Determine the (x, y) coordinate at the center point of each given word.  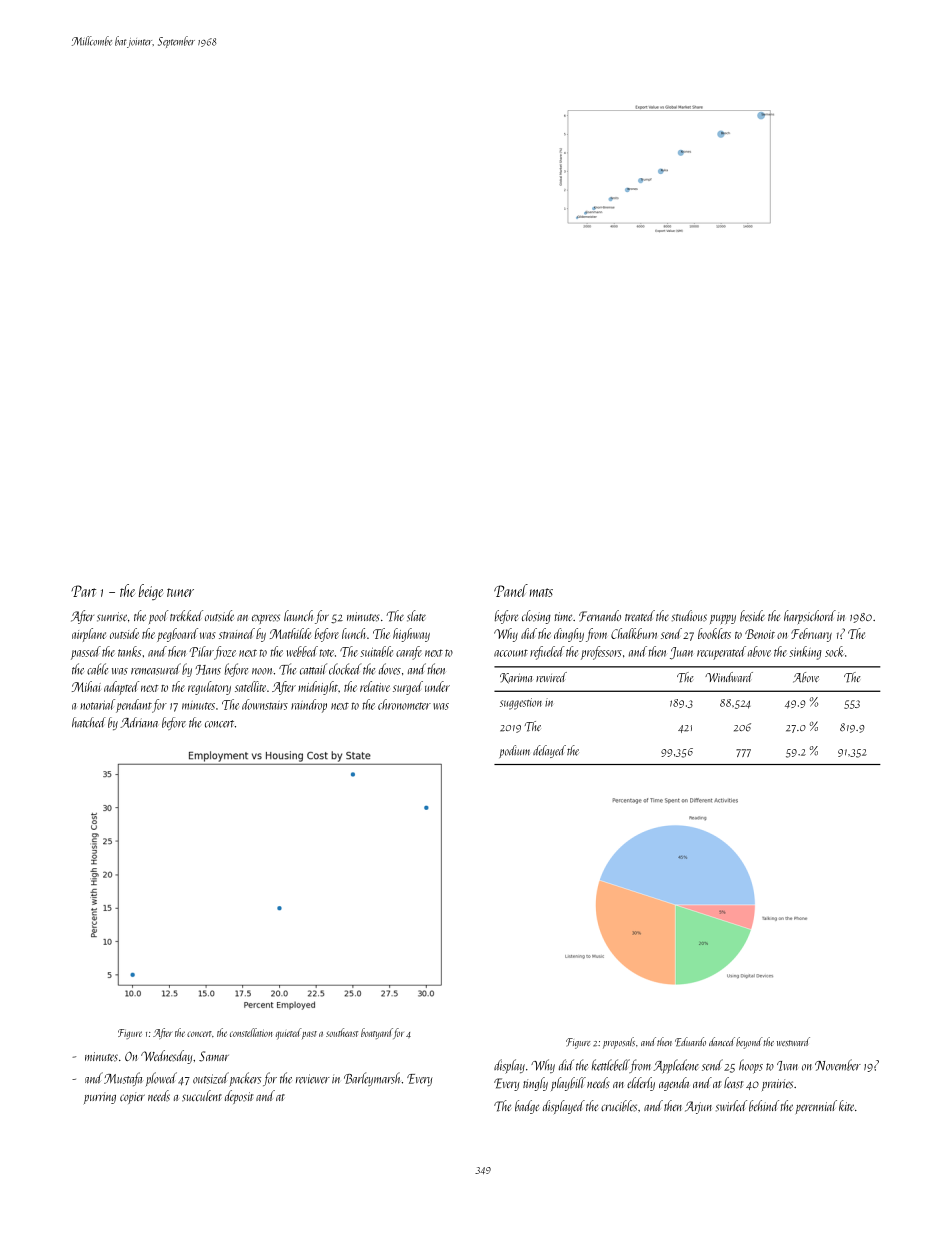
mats (541, 592)
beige (151, 592)
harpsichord (810, 617)
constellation (251, 1032)
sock (834, 651)
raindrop (309, 706)
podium (514, 751)
